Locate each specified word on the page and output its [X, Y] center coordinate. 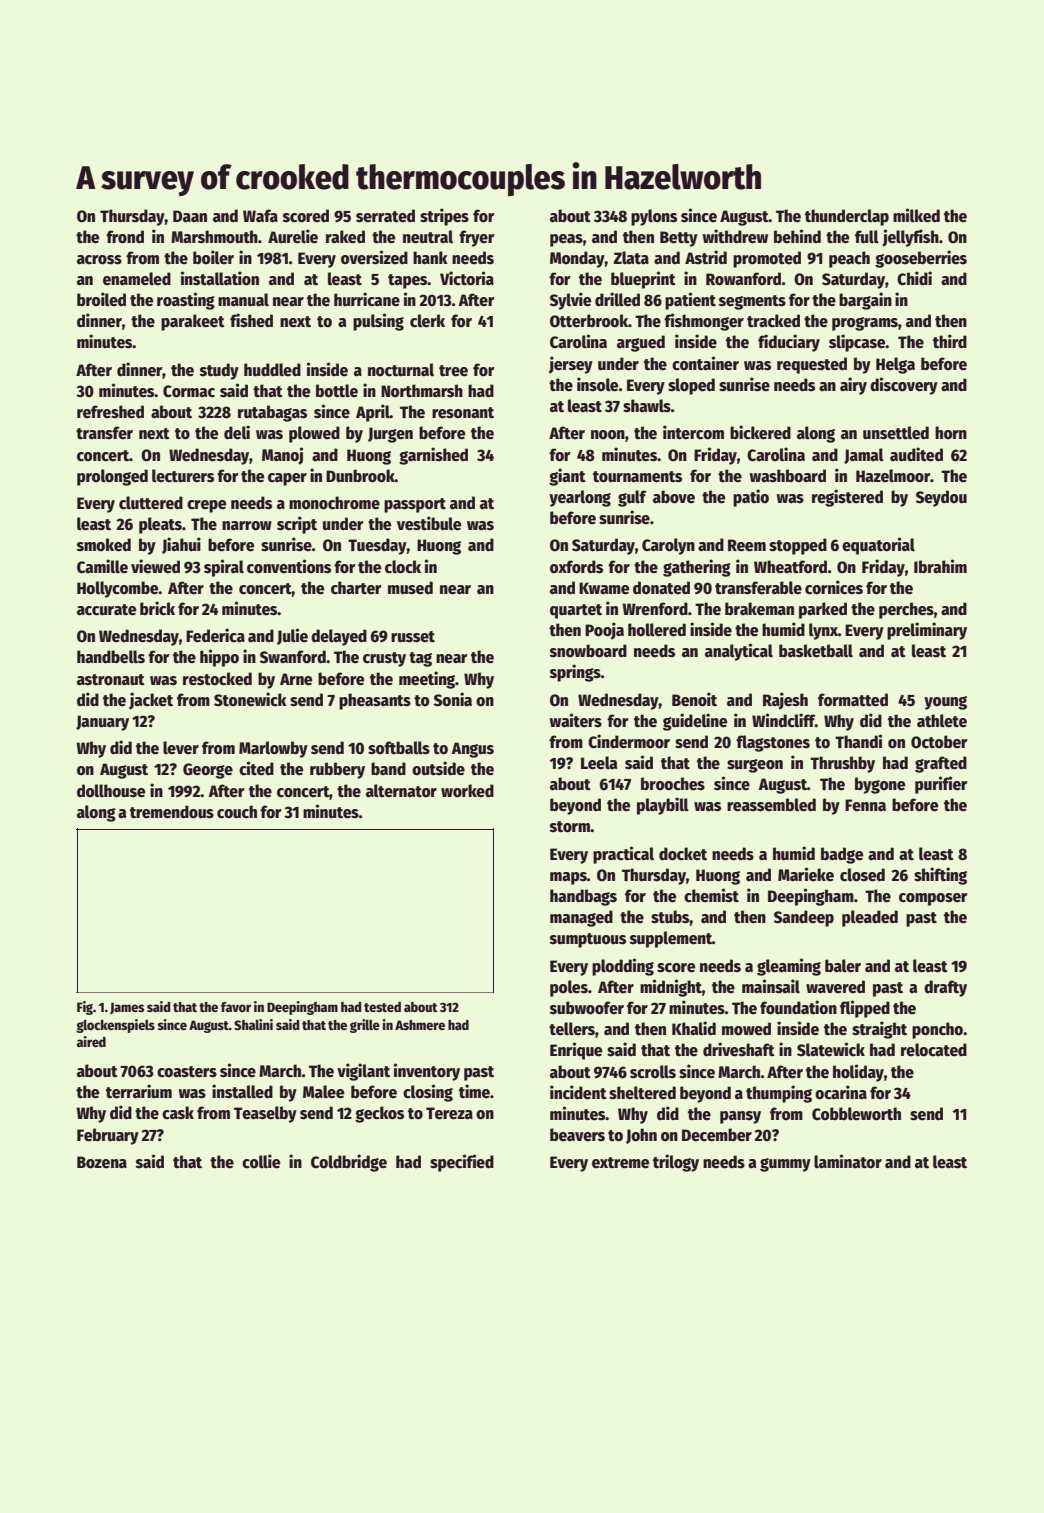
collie [261, 1161]
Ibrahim [940, 566]
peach [849, 259]
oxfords [576, 567]
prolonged [112, 477]
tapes [408, 281]
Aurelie [293, 236]
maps [568, 878]
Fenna [865, 805]
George [208, 771]
